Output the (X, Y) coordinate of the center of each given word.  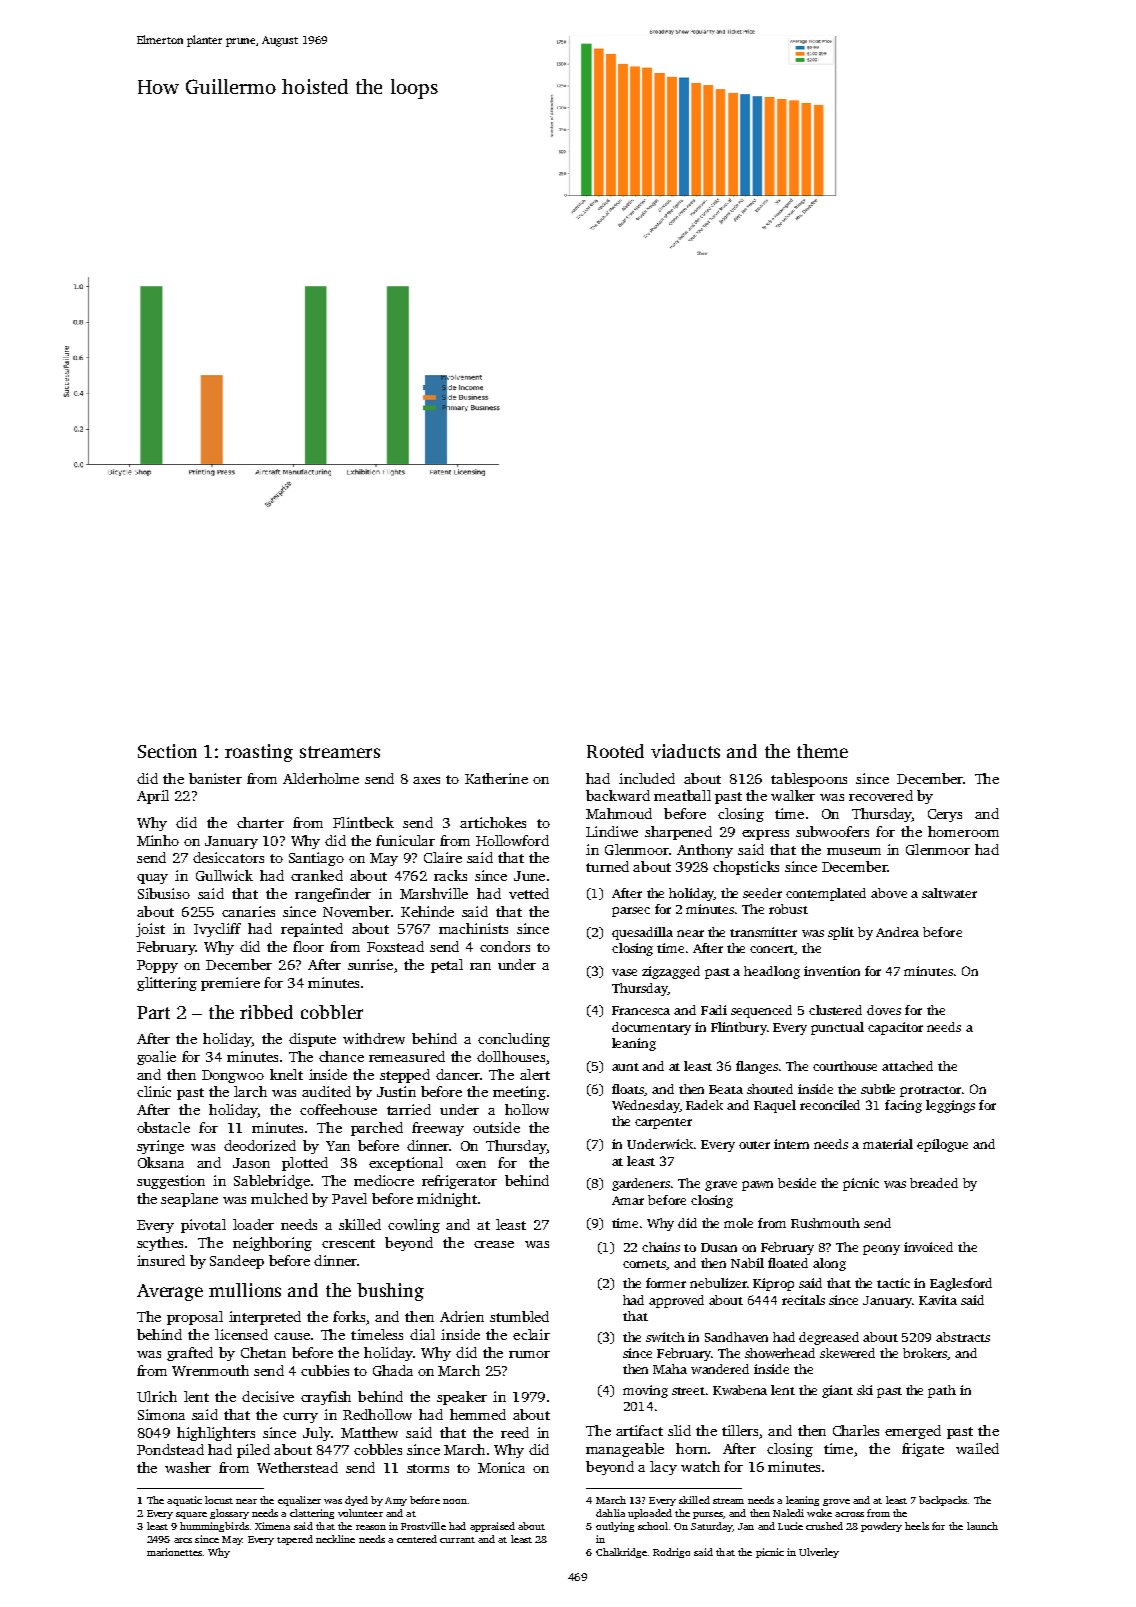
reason (371, 1527)
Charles (856, 1430)
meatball (682, 795)
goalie (156, 1058)
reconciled (830, 1105)
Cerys (945, 815)
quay (152, 879)
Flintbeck (363, 822)
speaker (462, 1398)
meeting (519, 1093)
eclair (531, 1334)
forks (349, 1316)
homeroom (963, 831)
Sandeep (237, 1262)
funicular (405, 840)
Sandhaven (736, 1337)
